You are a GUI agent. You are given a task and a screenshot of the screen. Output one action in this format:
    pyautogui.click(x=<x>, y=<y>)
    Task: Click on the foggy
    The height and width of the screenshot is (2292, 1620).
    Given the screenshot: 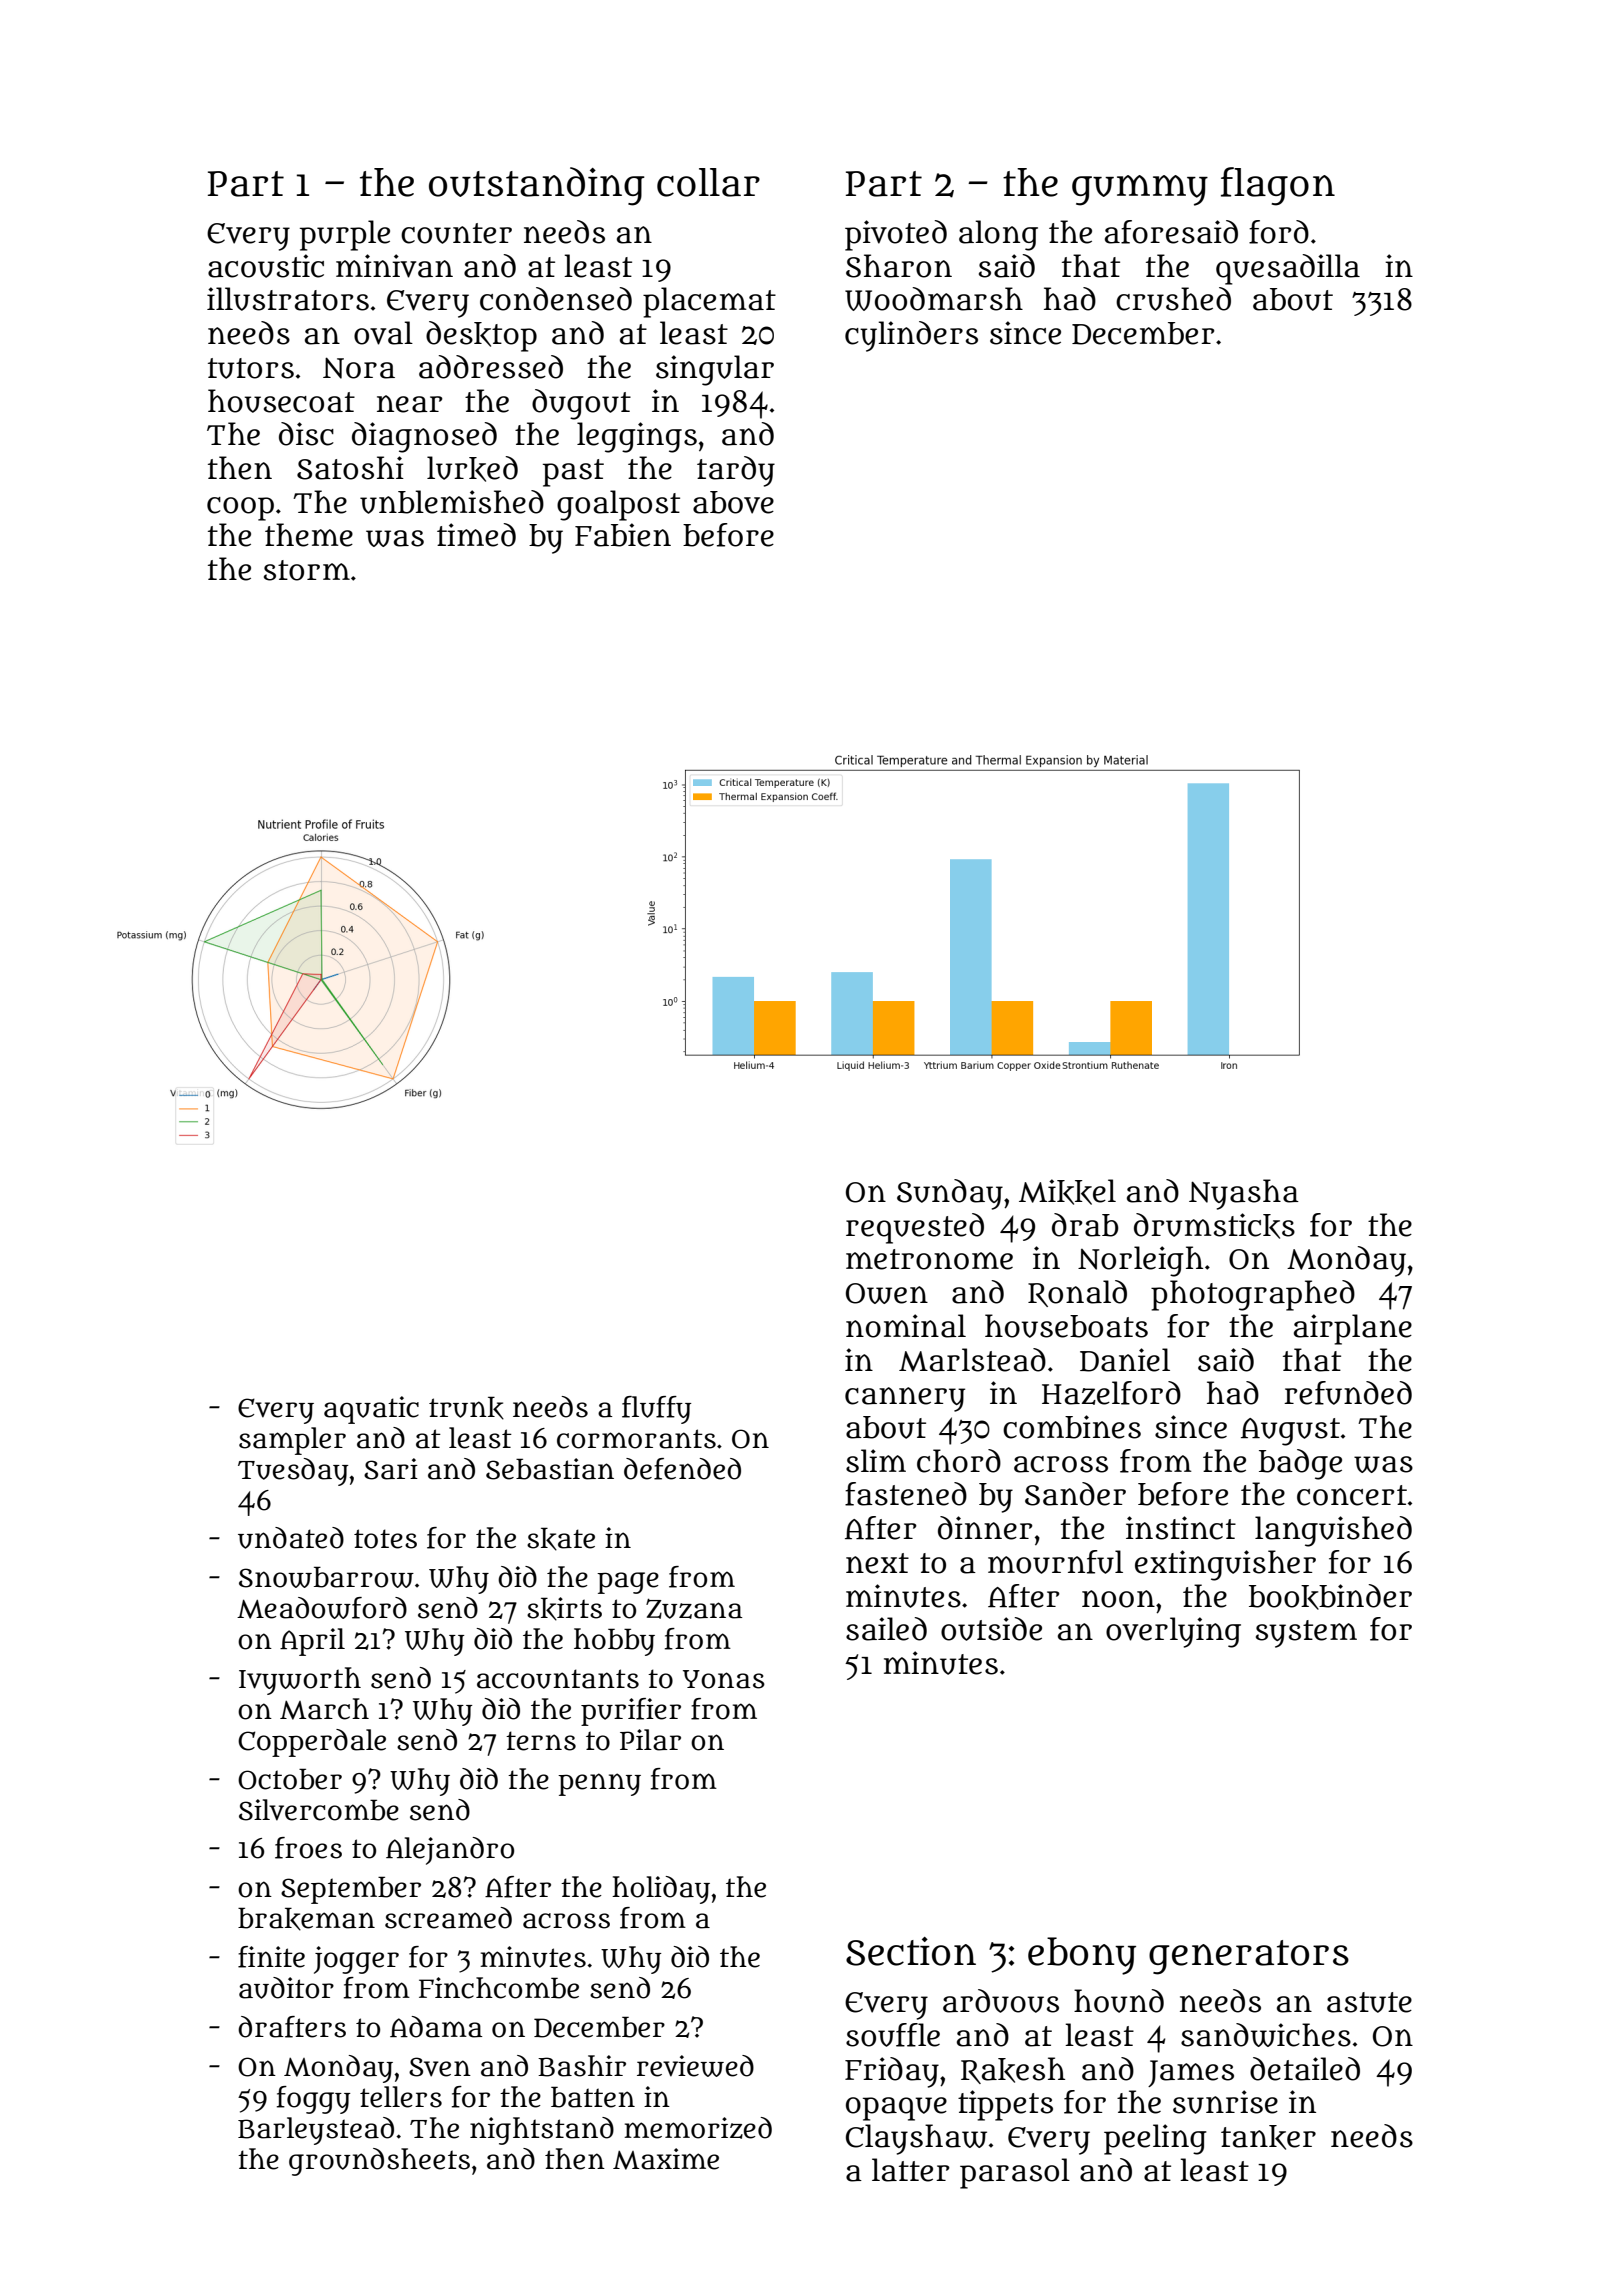 What is the action you would take?
    pyautogui.click(x=313, y=2100)
